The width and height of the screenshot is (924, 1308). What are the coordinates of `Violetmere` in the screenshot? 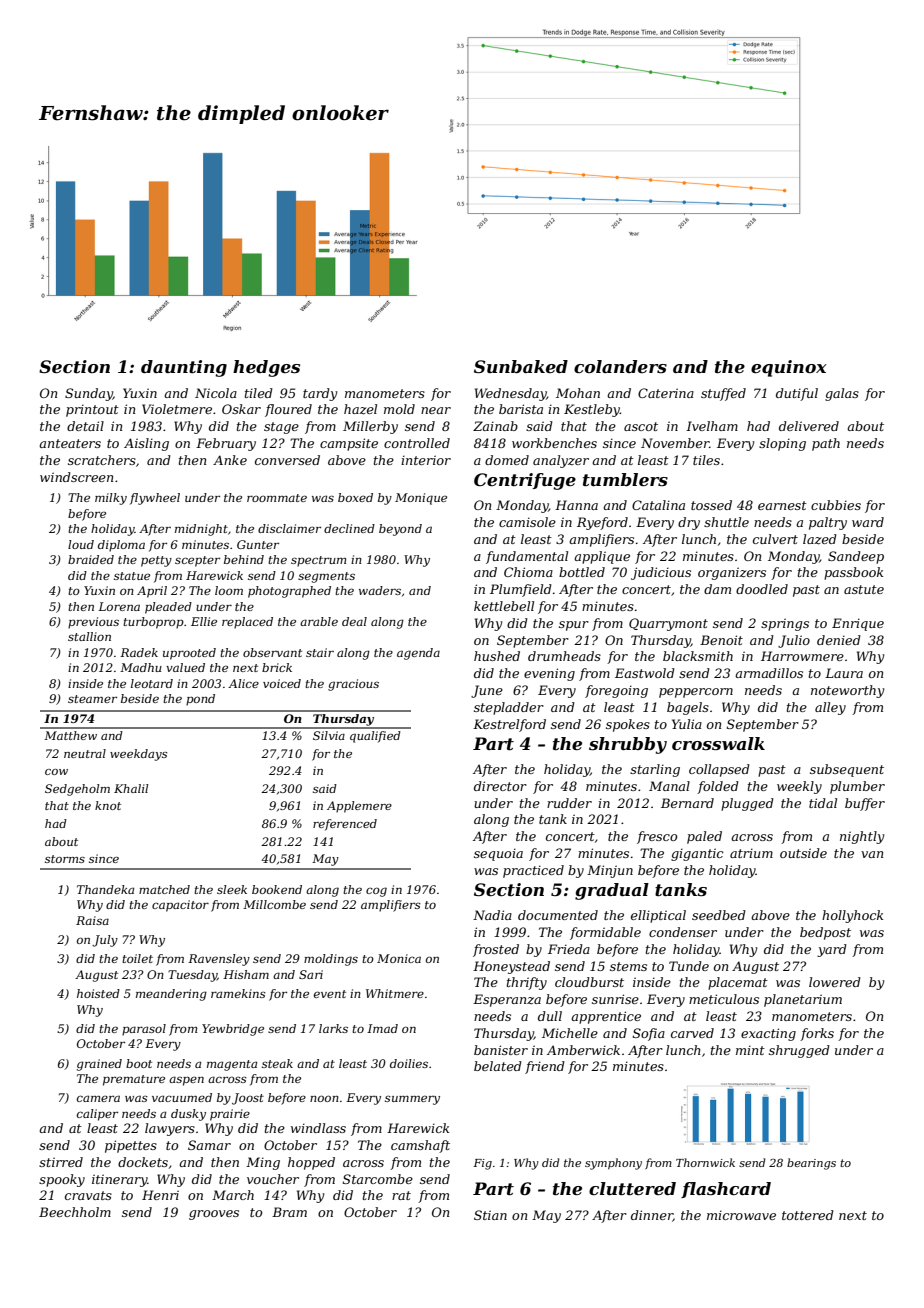 It's located at (177, 409).
